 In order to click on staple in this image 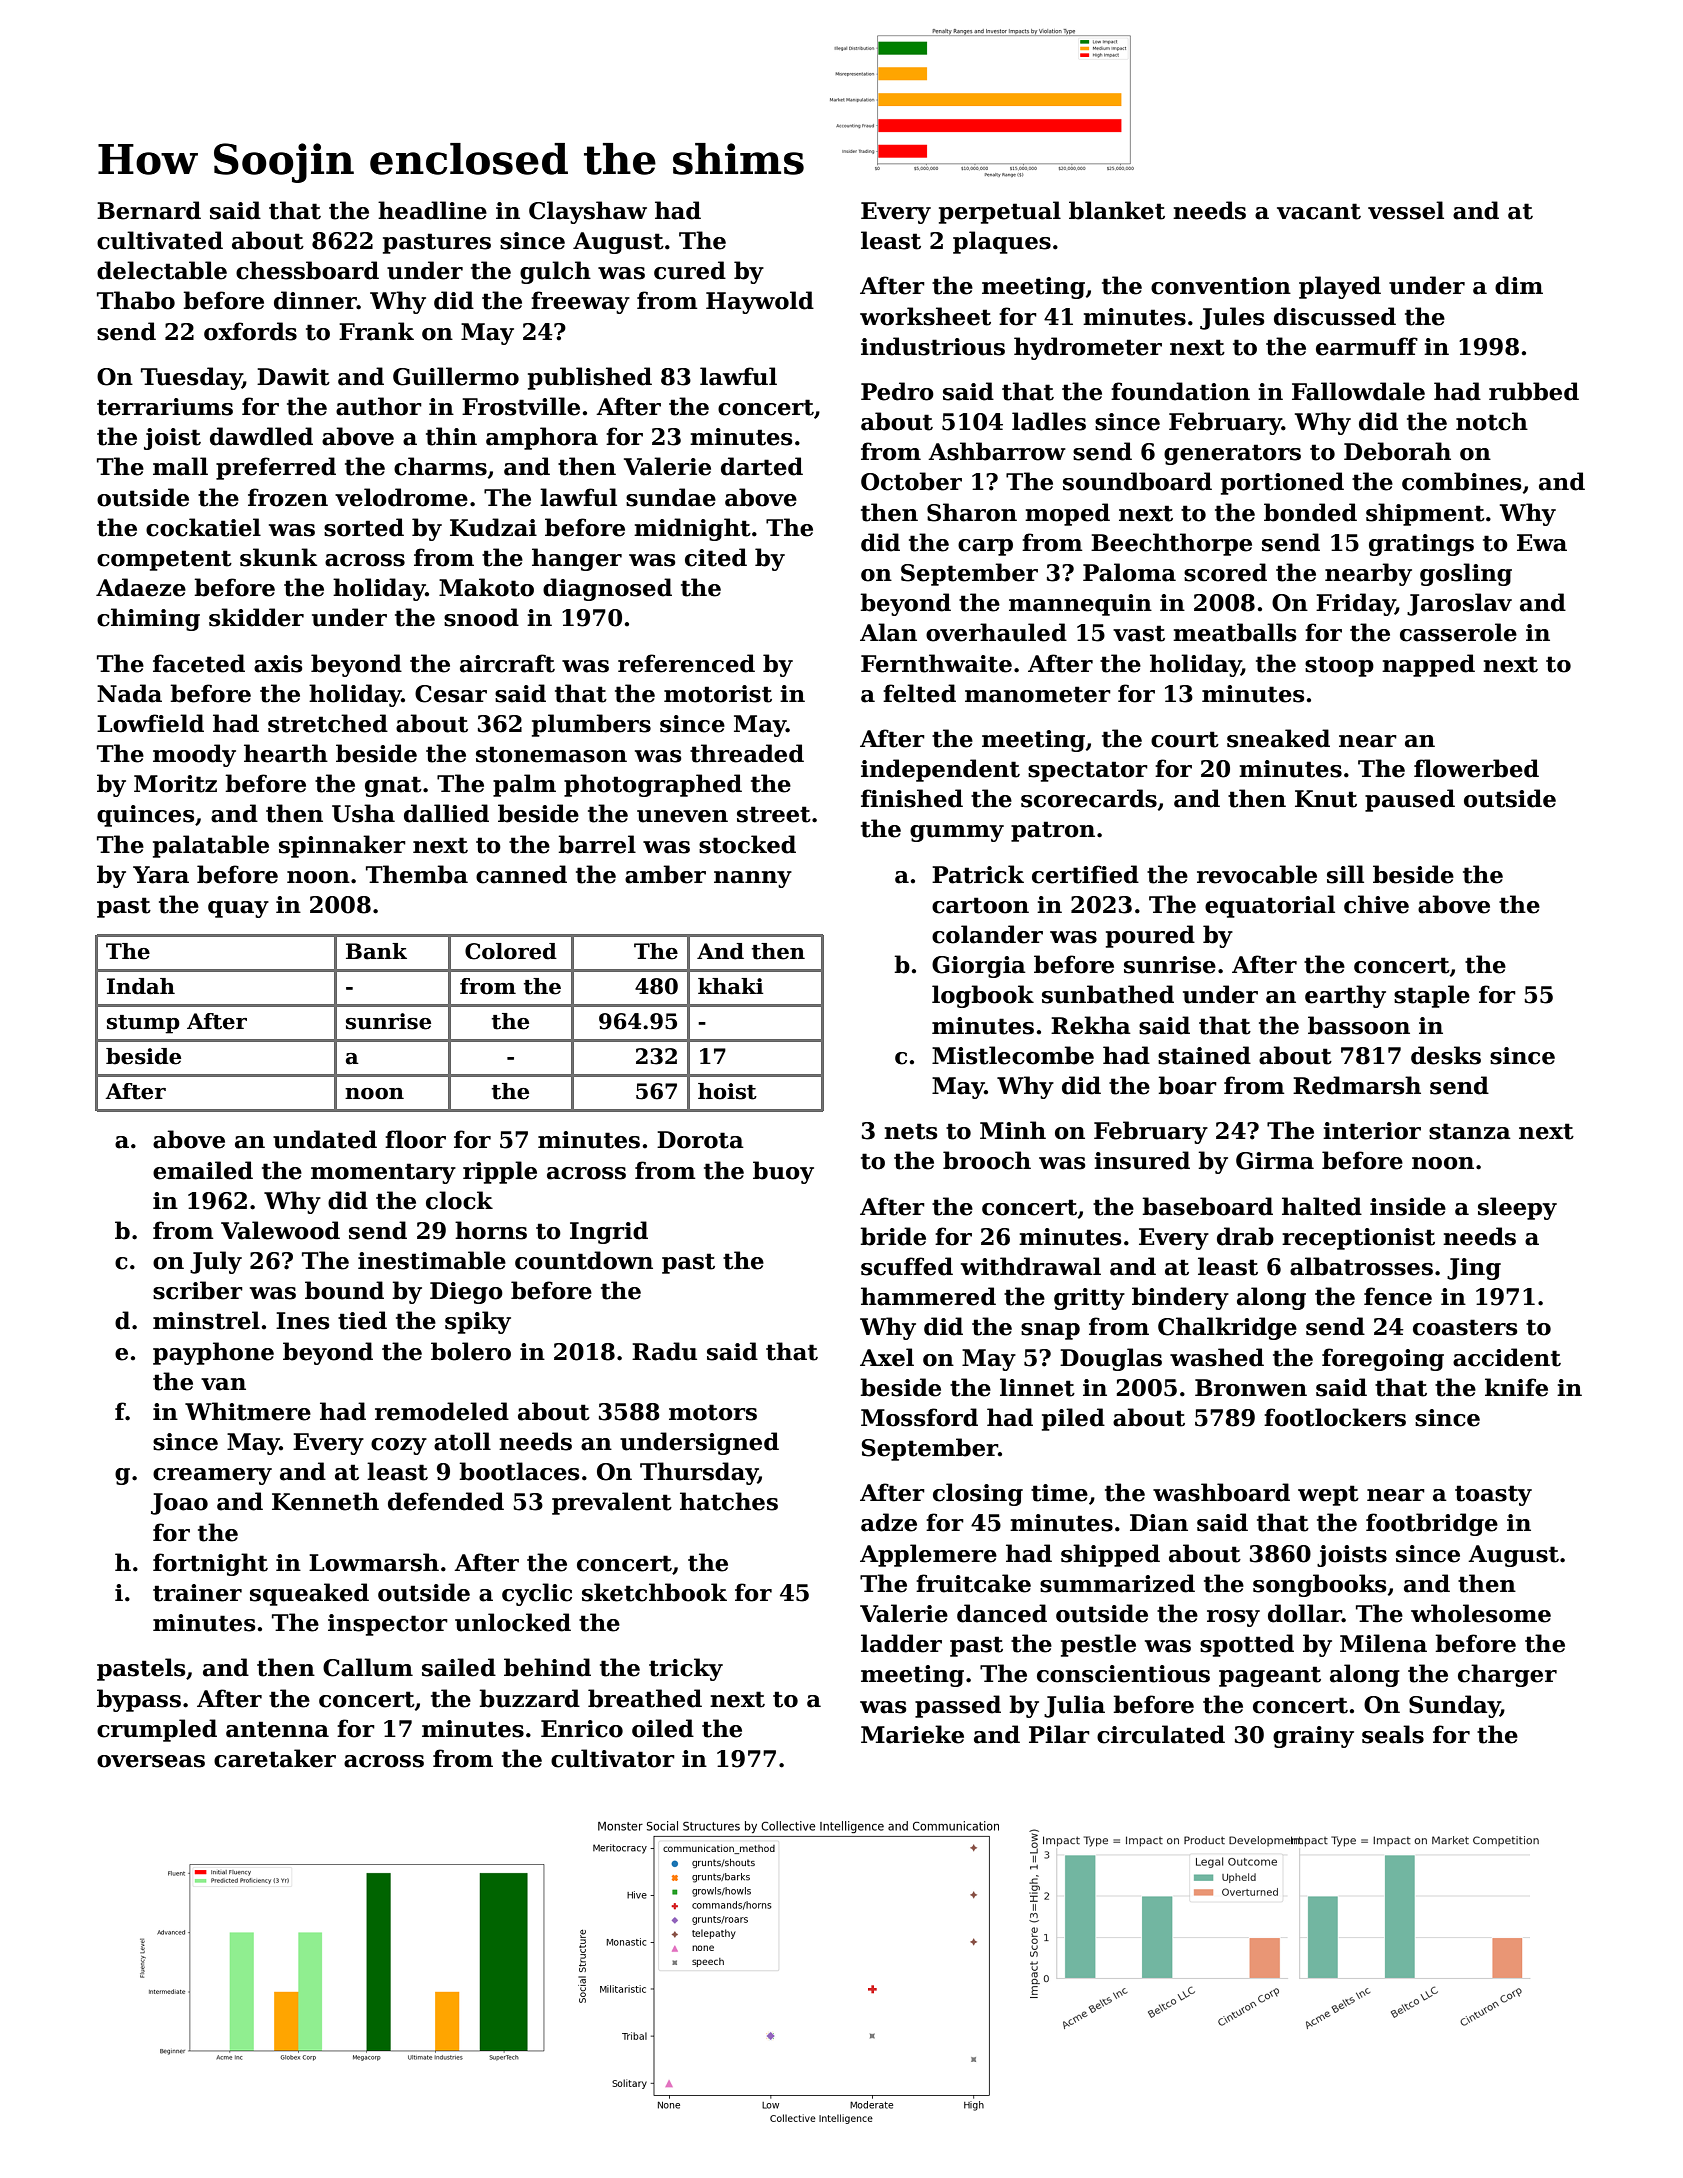, I will do `click(1432, 996)`.
